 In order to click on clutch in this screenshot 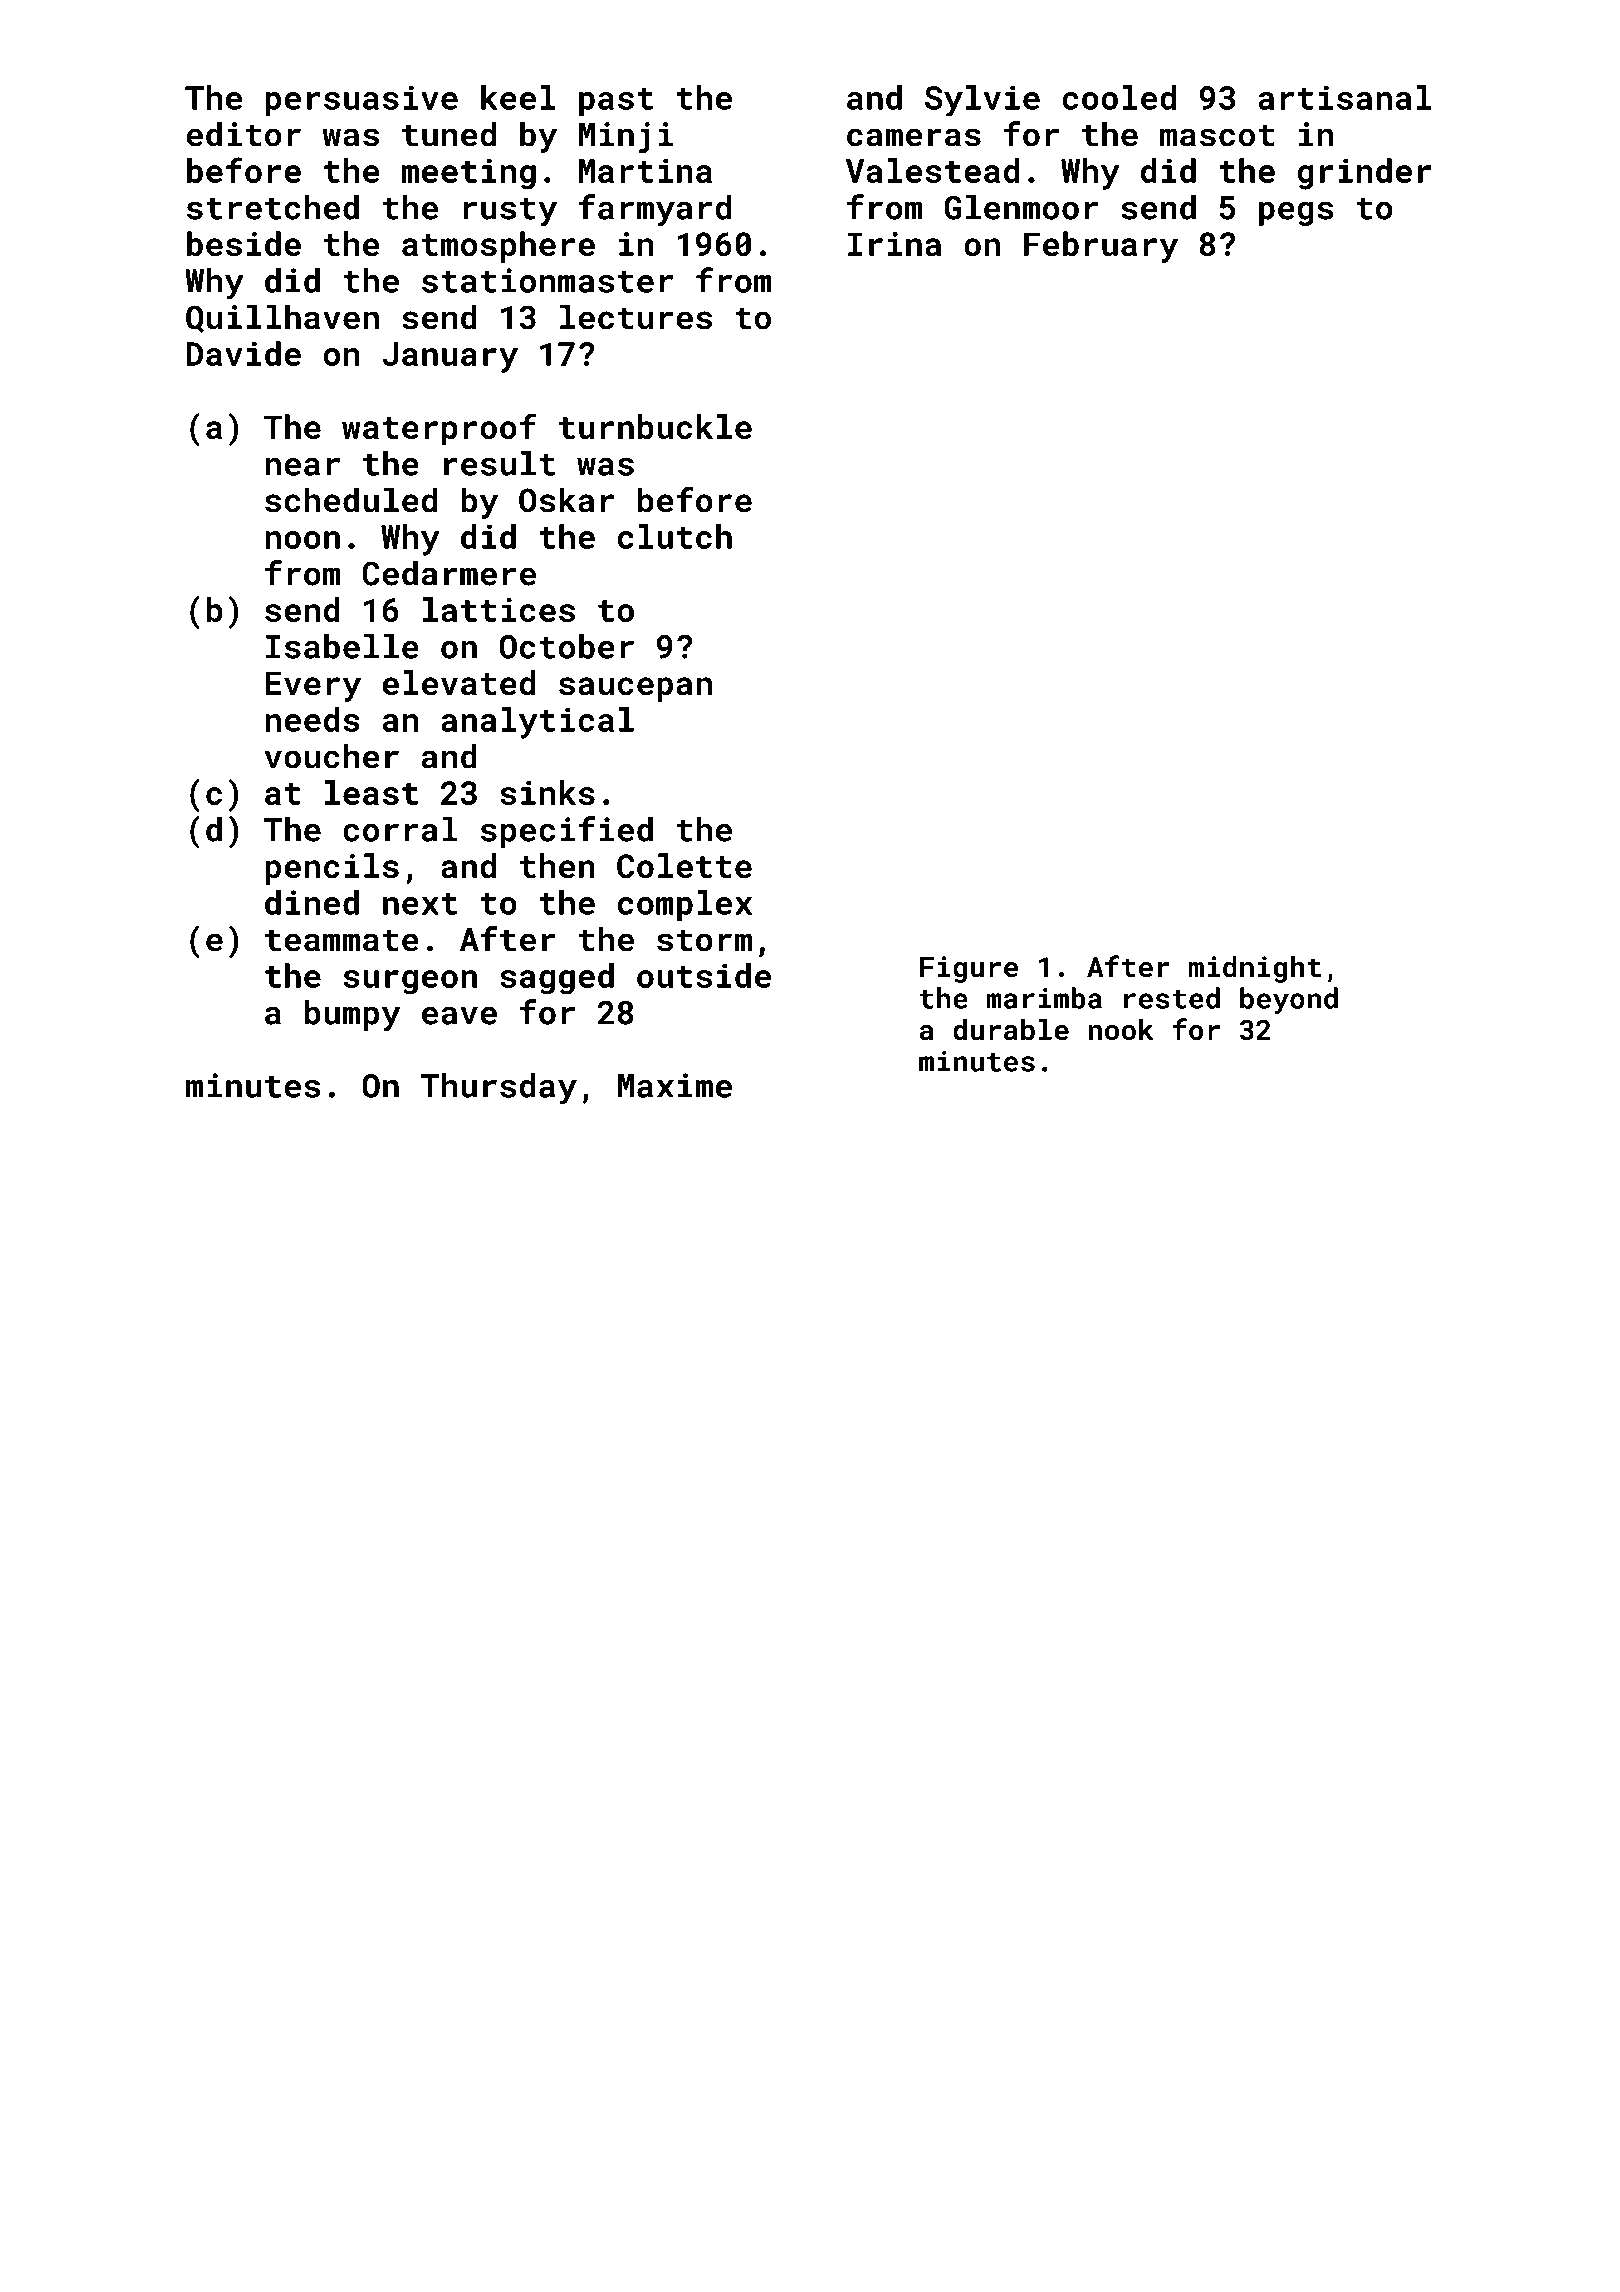, I will do `click(675, 536)`.
